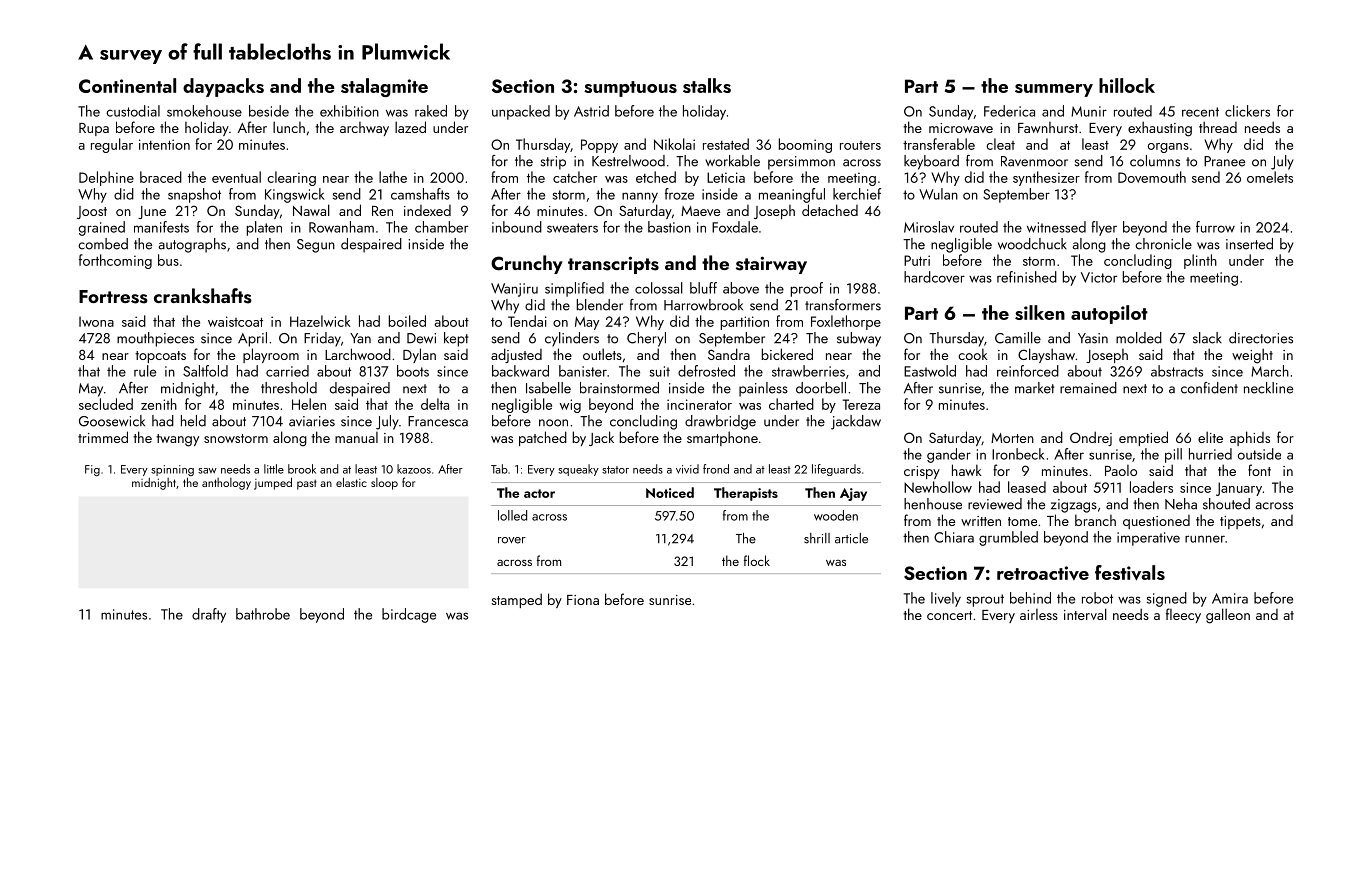  What do you see at coordinates (1207, 338) in the page?
I see `slack` at bounding box center [1207, 338].
